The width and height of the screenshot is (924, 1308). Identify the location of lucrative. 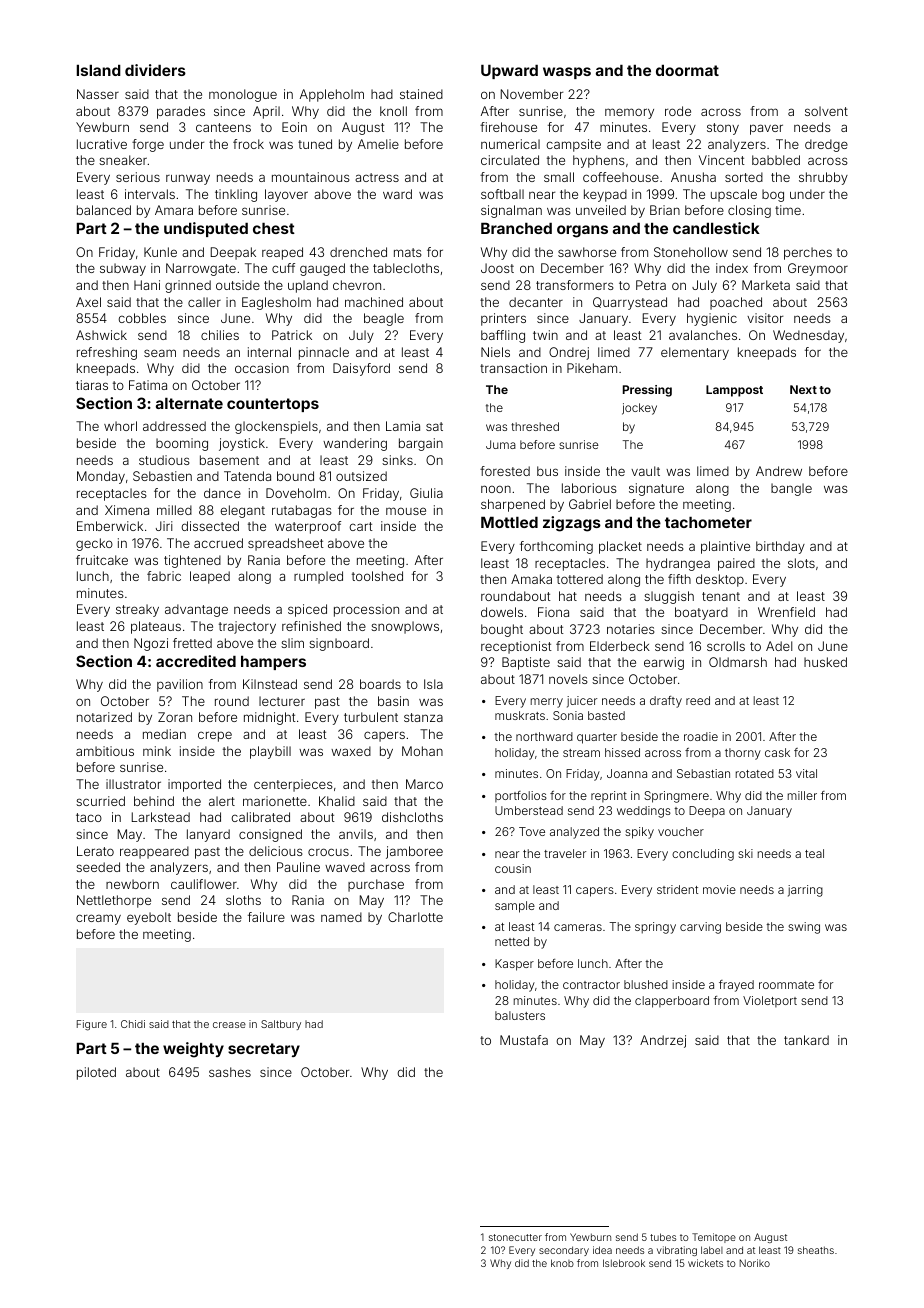
(102, 144).
